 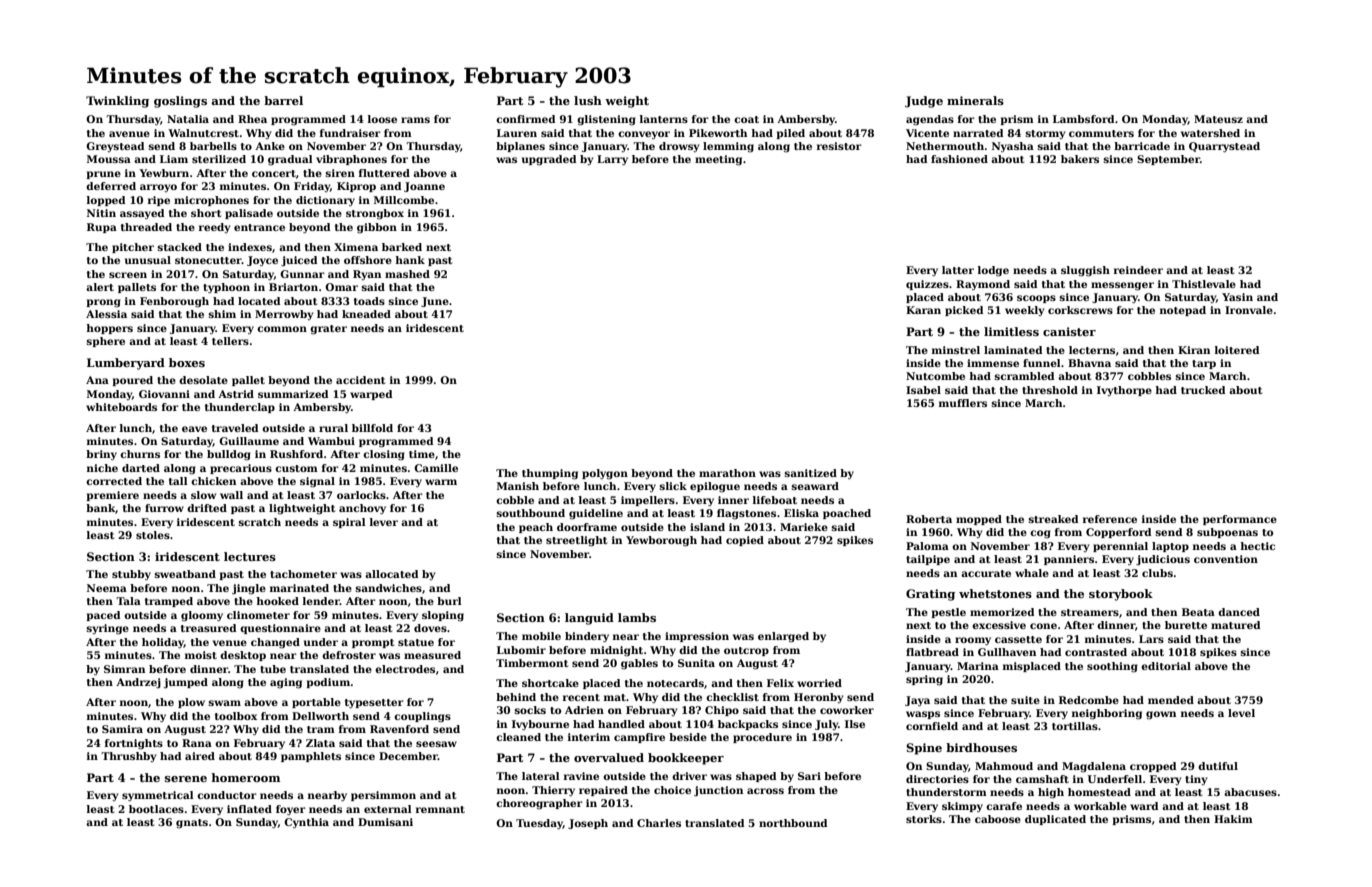 What do you see at coordinates (371, 395) in the screenshot?
I see `warped` at bounding box center [371, 395].
